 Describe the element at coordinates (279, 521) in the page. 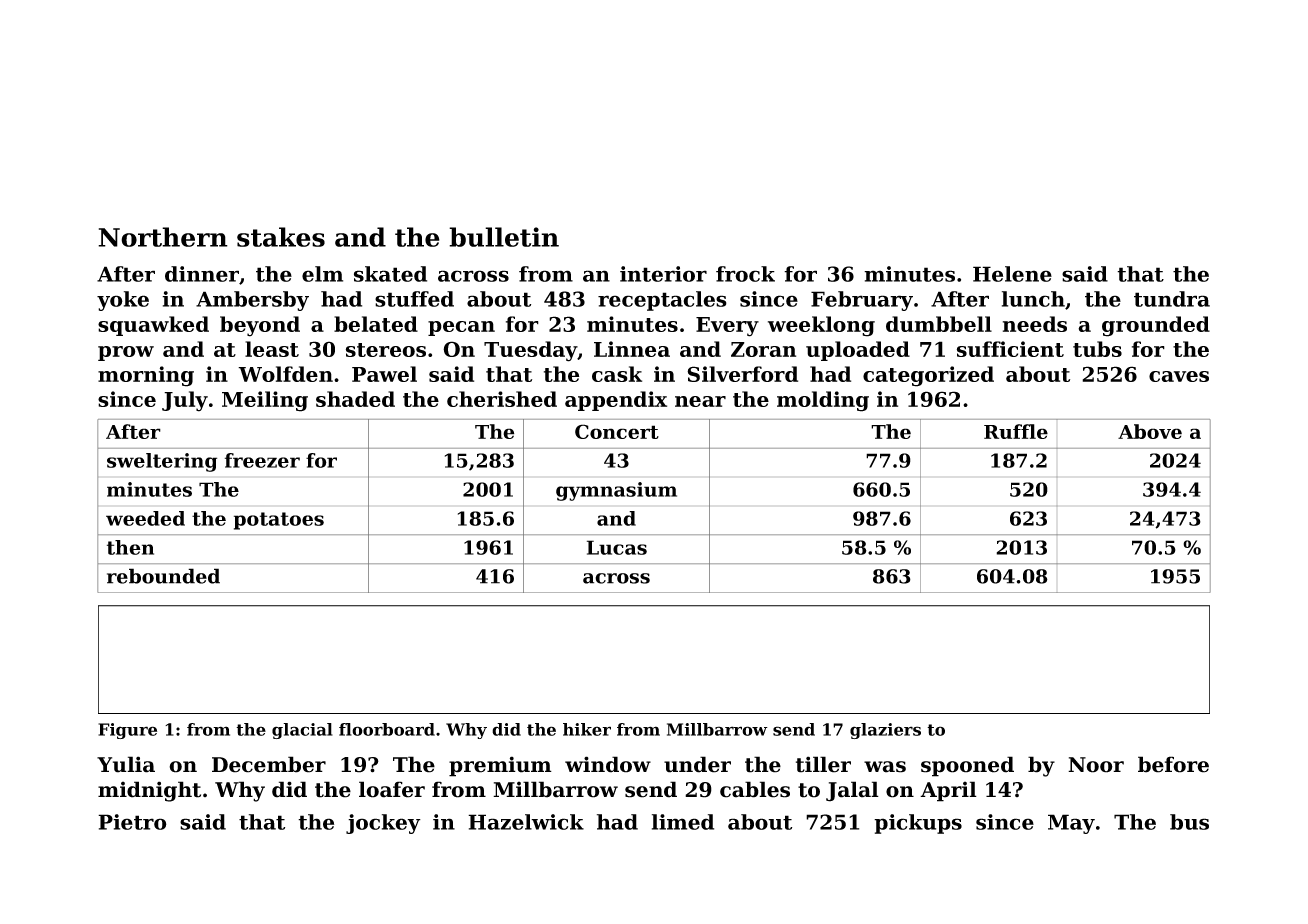

I see `potatoes` at that location.
